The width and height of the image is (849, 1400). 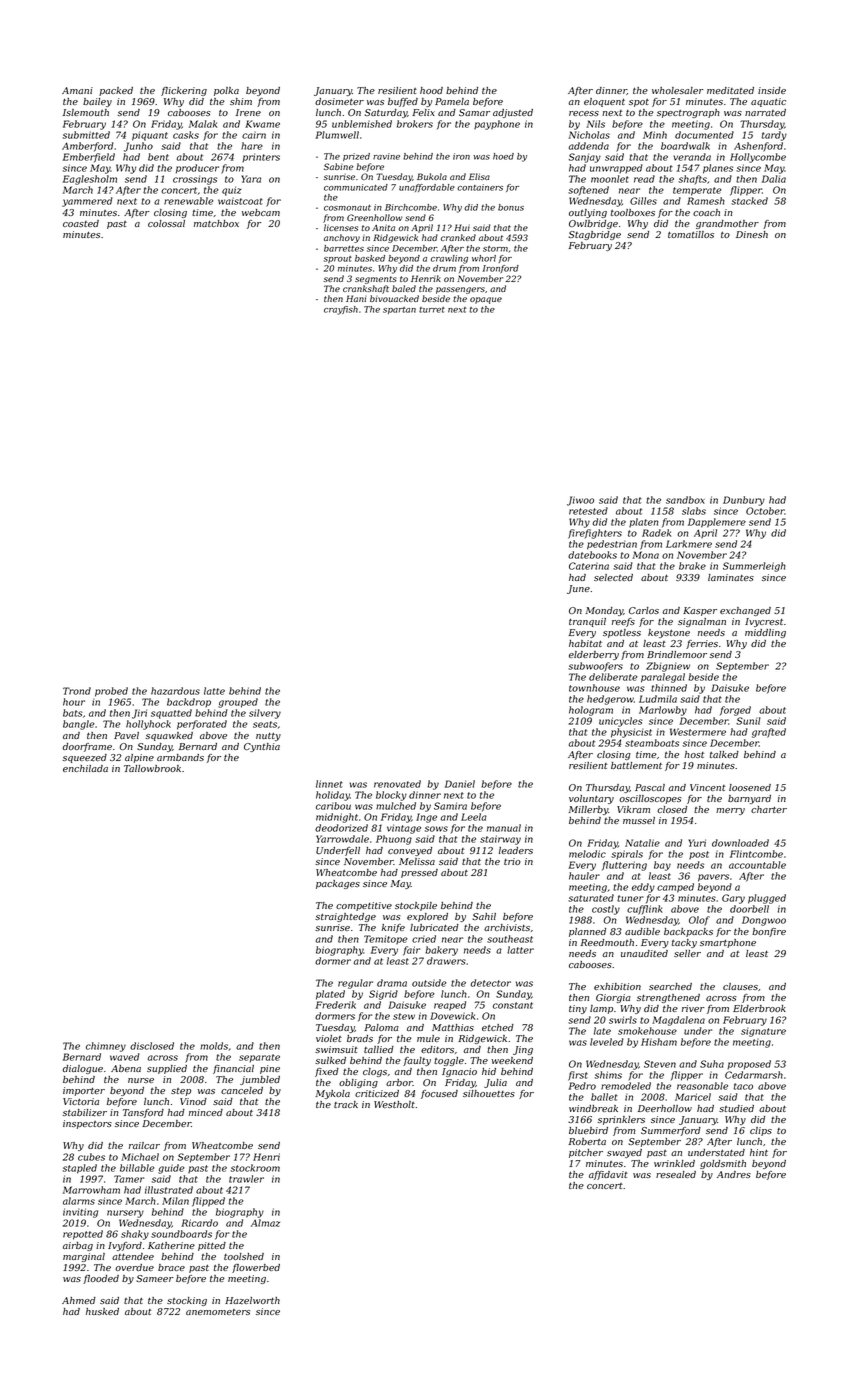 What do you see at coordinates (432, 310) in the image?
I see `turret` at bounding box center [432, 310].
